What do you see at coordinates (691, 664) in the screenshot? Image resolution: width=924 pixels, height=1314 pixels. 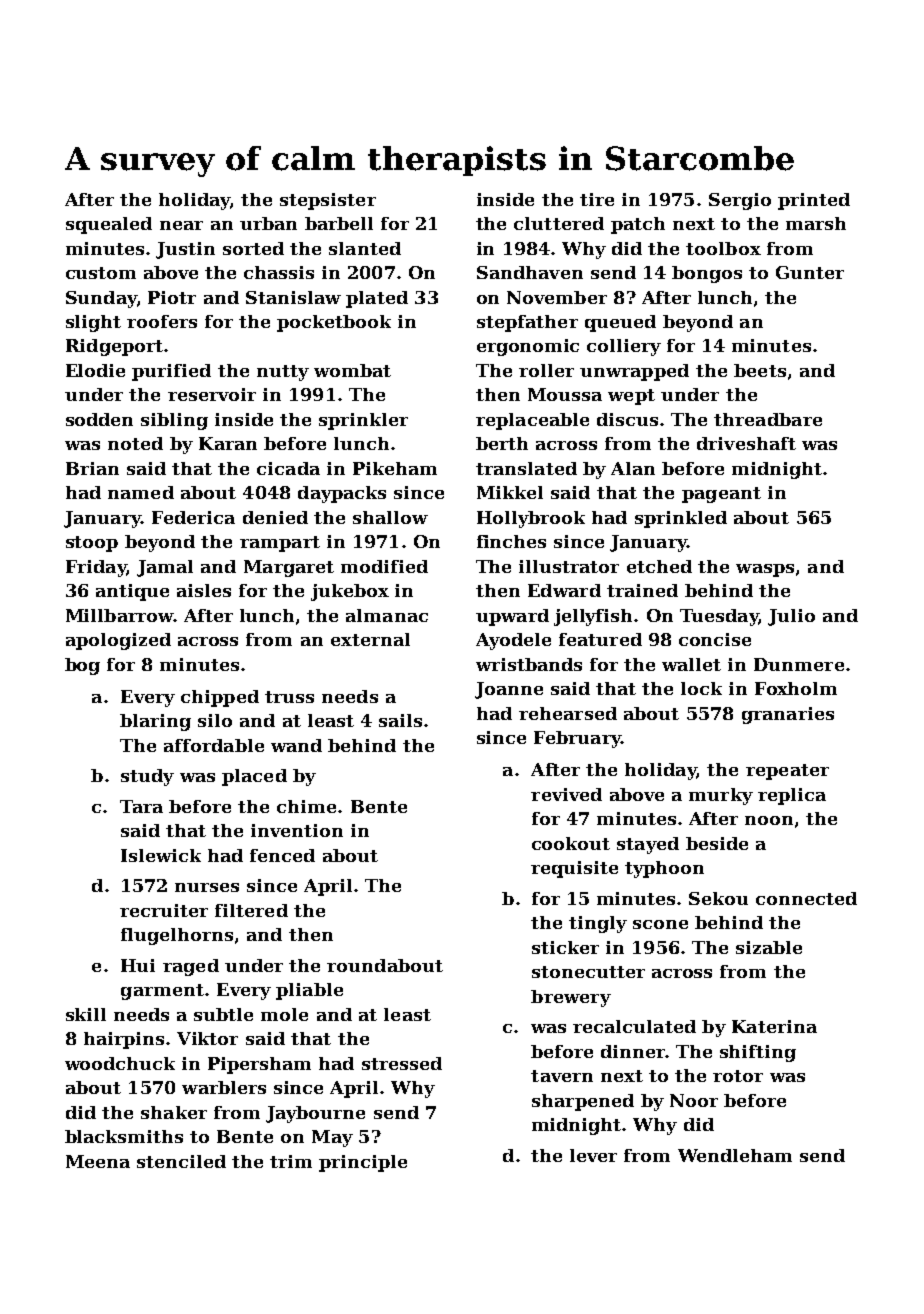 I see `wallet` at bounding box center [691, 664].
